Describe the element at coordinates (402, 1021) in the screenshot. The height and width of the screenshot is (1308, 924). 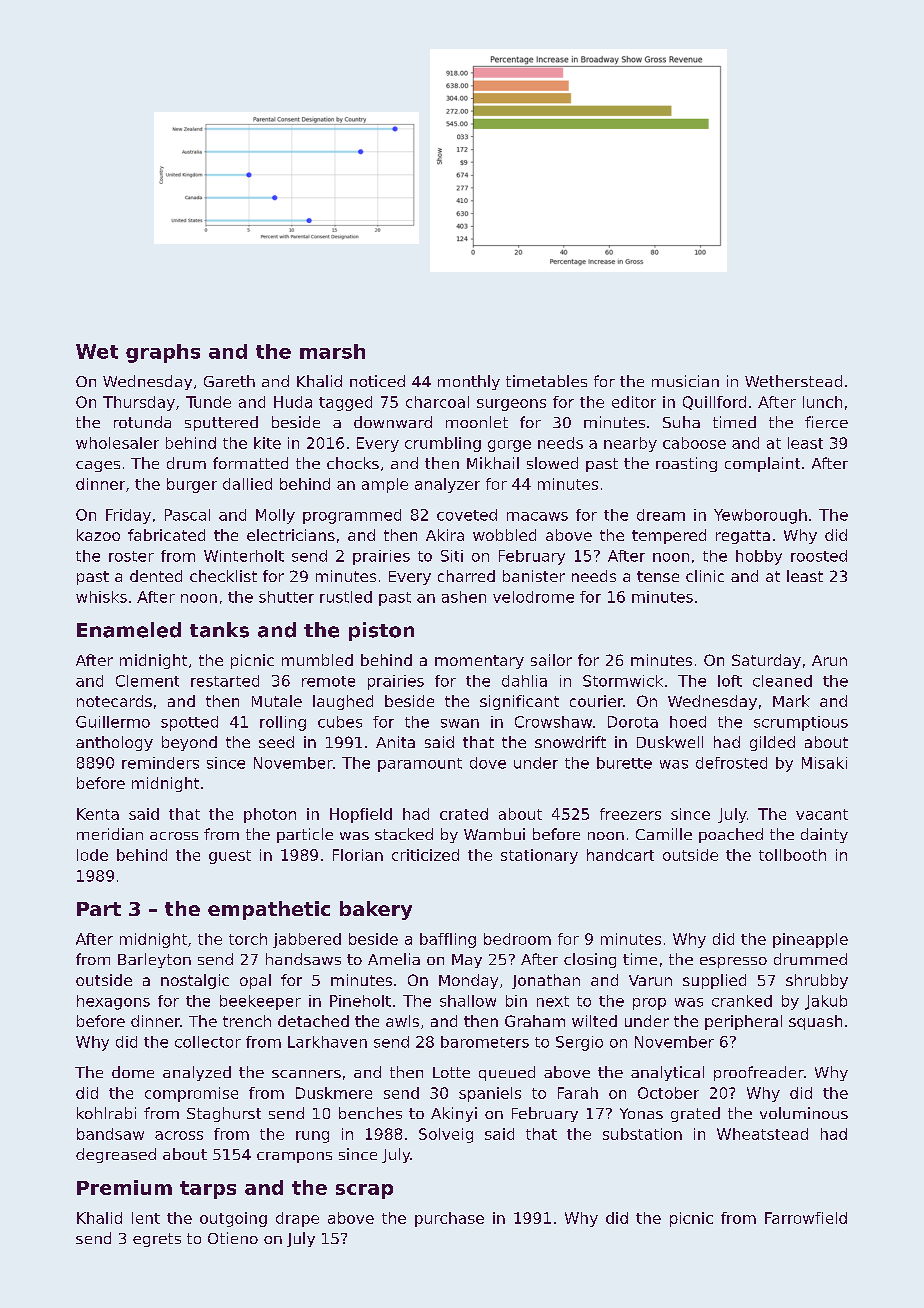
I see `awls` at that location.
